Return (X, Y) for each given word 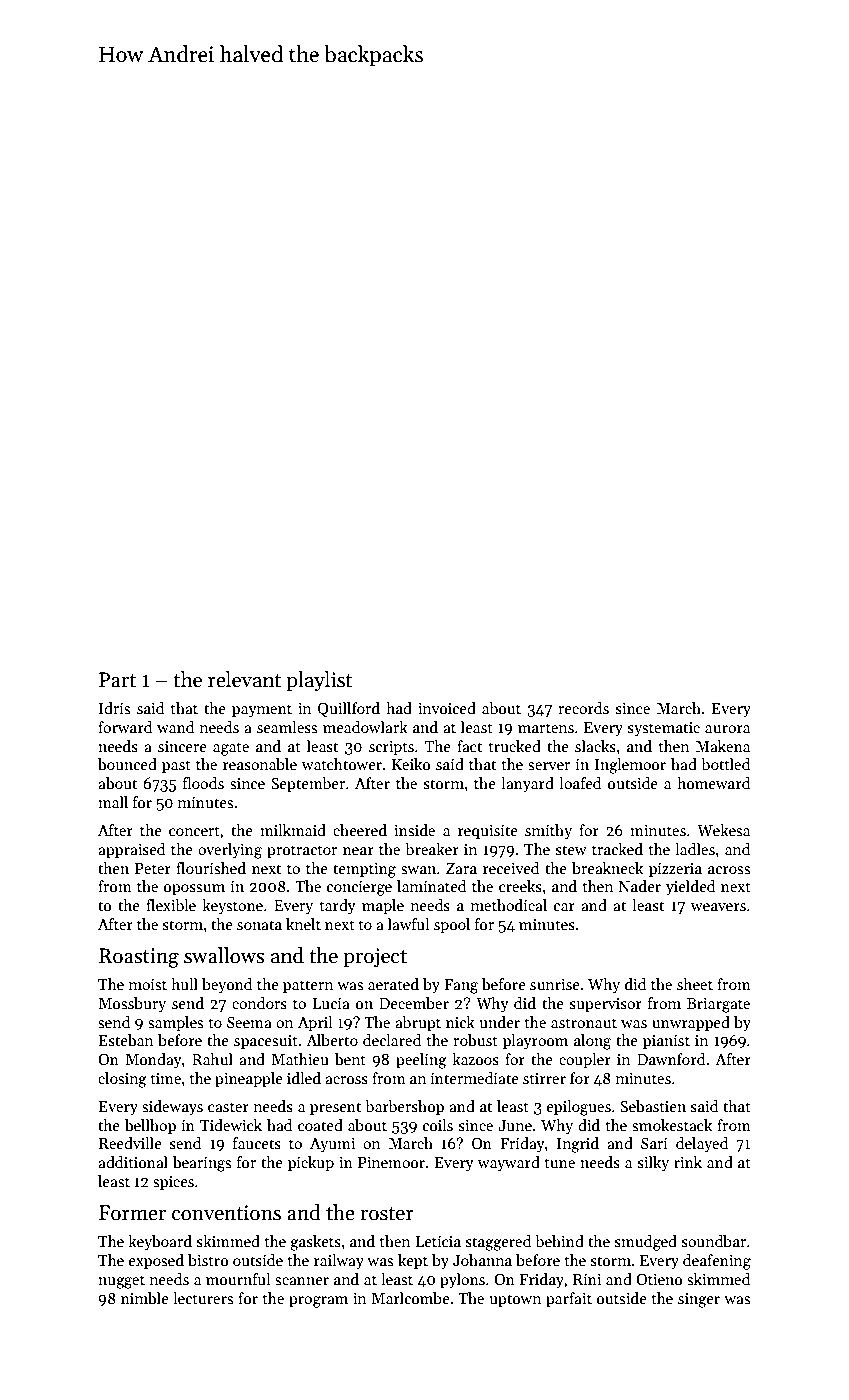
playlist (319, 681)
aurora (727, 729)
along (592, 1042)
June (515, 1125)
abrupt (418, 1023)
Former (132, 1213)
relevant (244, 679)
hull (184, 984)
